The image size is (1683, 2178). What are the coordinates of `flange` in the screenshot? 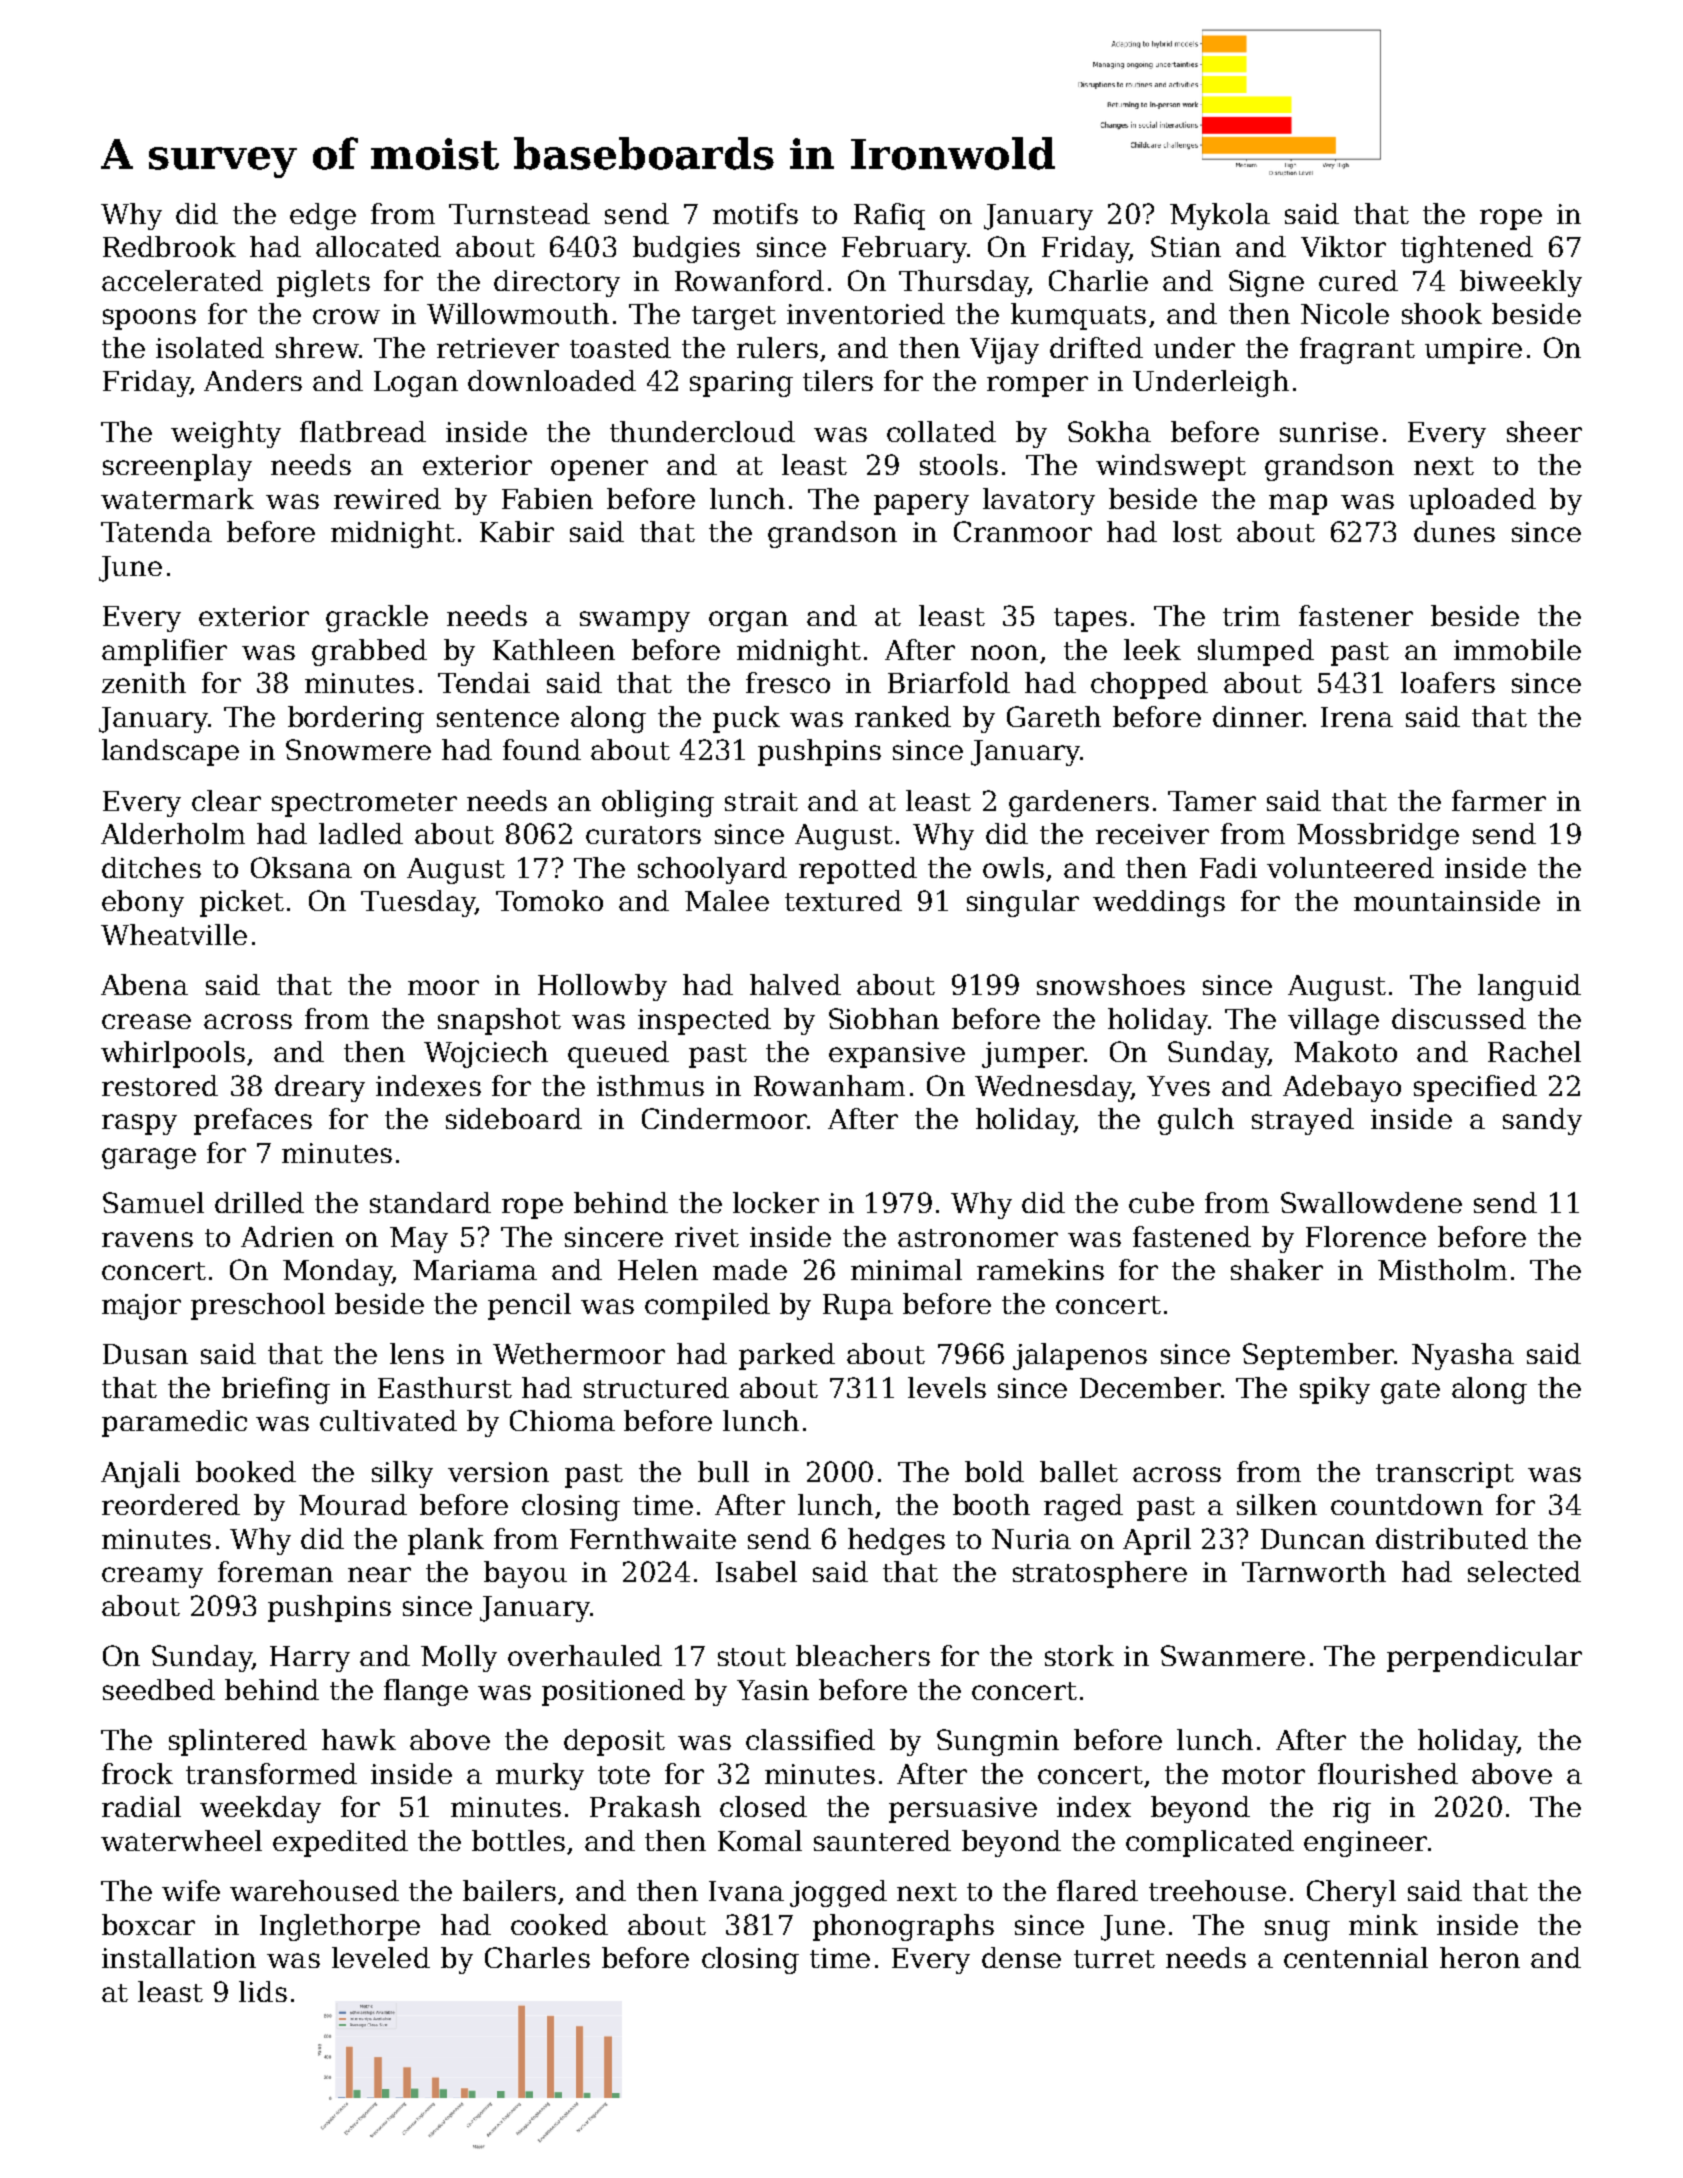 It's located at (426, 1692).
